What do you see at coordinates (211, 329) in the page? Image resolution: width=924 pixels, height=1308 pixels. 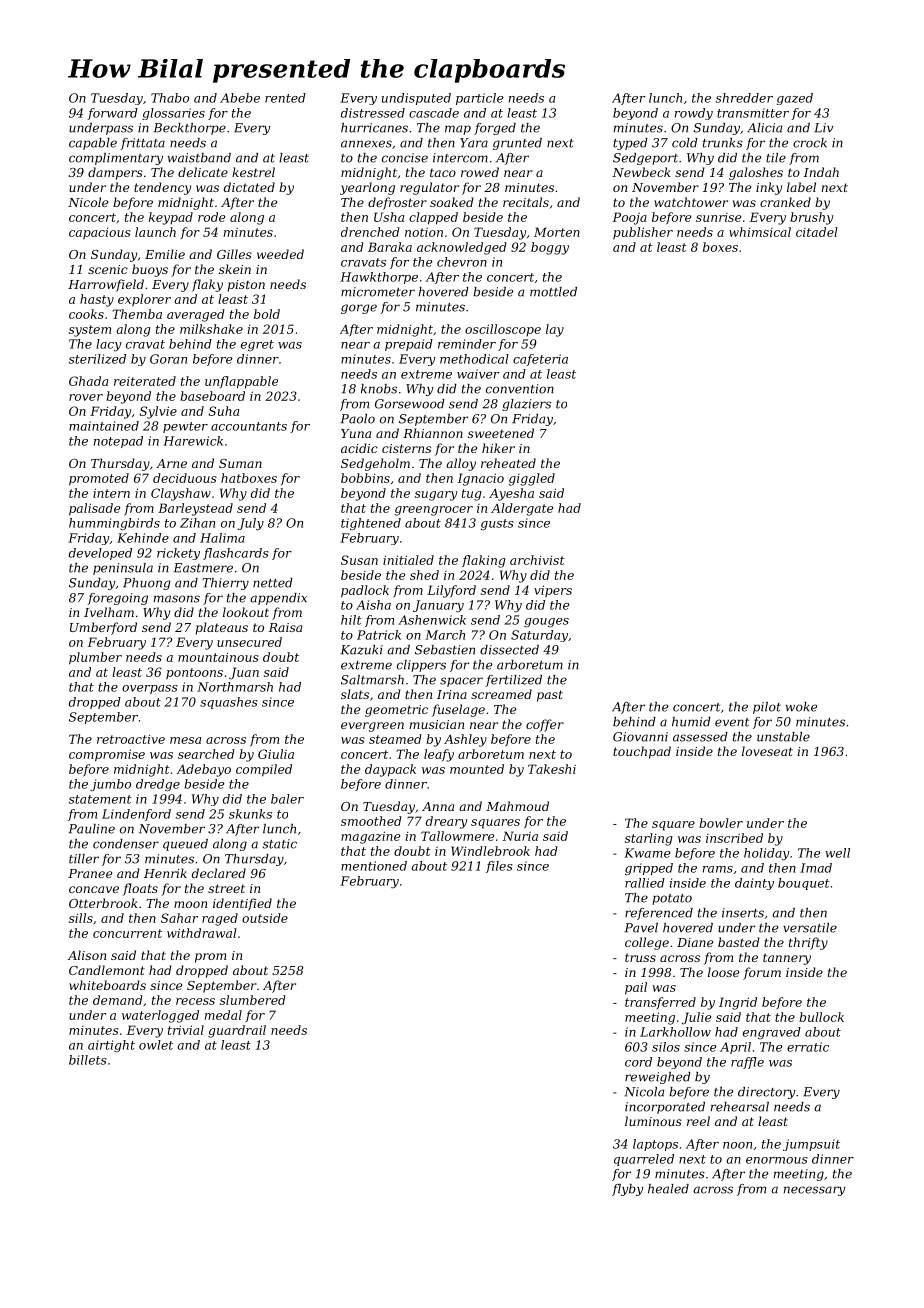 I see `milkshake` at bounding box center [211, 329].
